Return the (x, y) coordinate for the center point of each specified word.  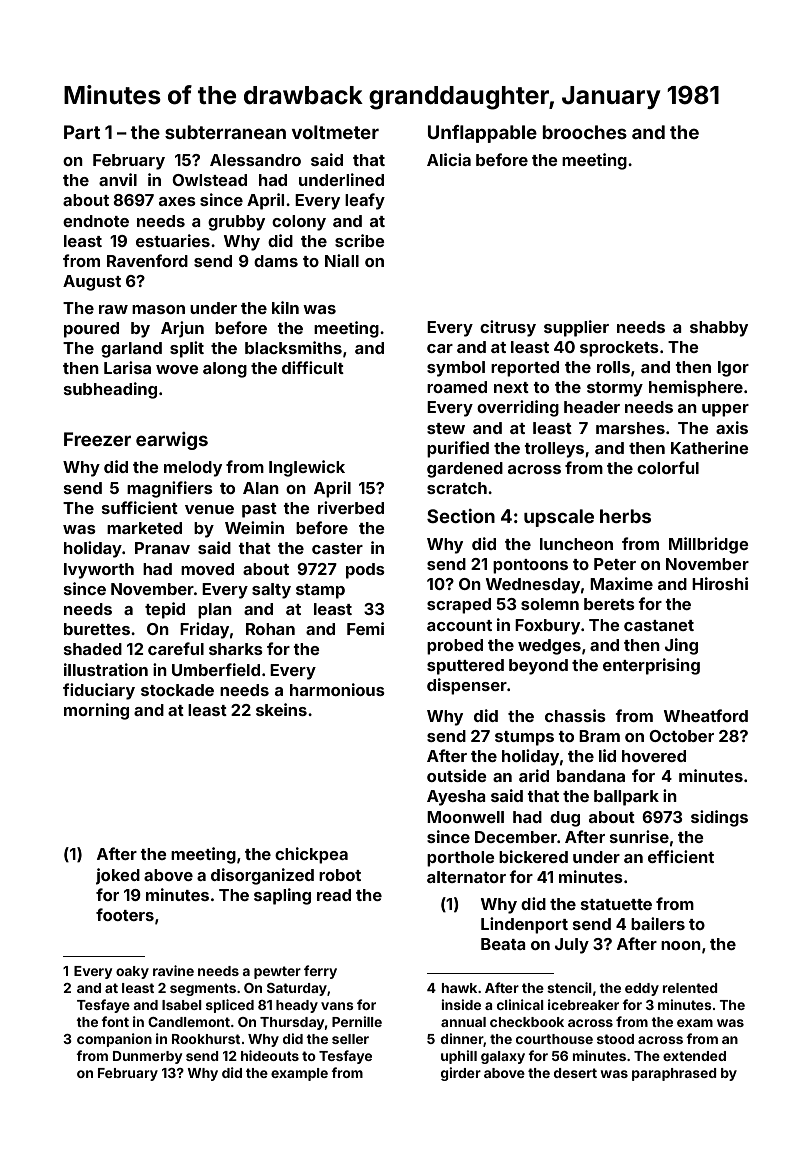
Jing (681, 646)
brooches (584, 132)
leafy (365, 201)
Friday (204, 630)
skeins (281, 709)
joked (118, 876)
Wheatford (706, 715)
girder (461, 1074)
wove (177, 369)
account (459, 625)
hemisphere (696, 388)
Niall (342, 260)
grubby (236, 223)
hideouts (270, 1055)
